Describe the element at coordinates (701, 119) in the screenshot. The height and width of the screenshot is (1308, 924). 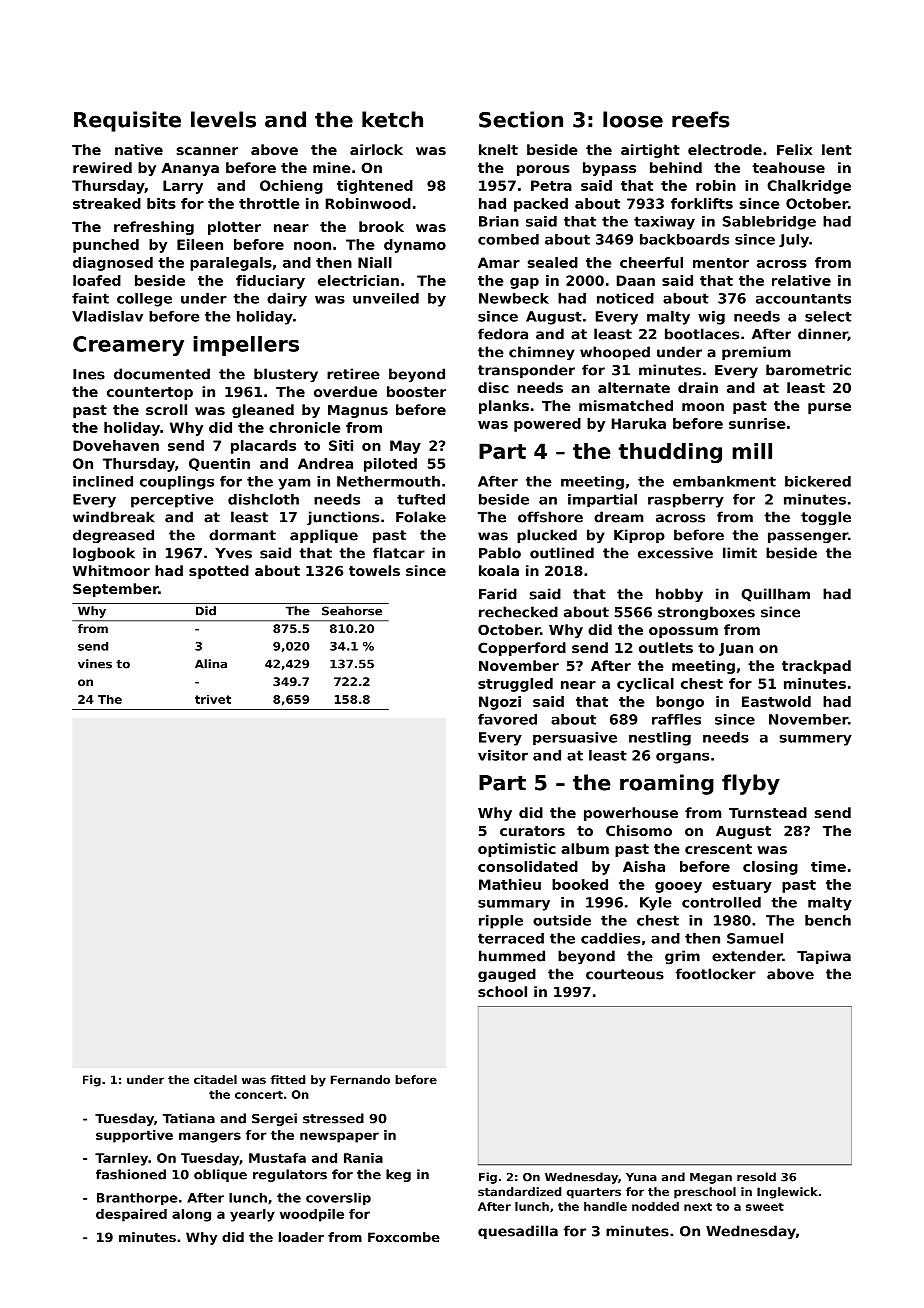
I see `reefs` at that location.
